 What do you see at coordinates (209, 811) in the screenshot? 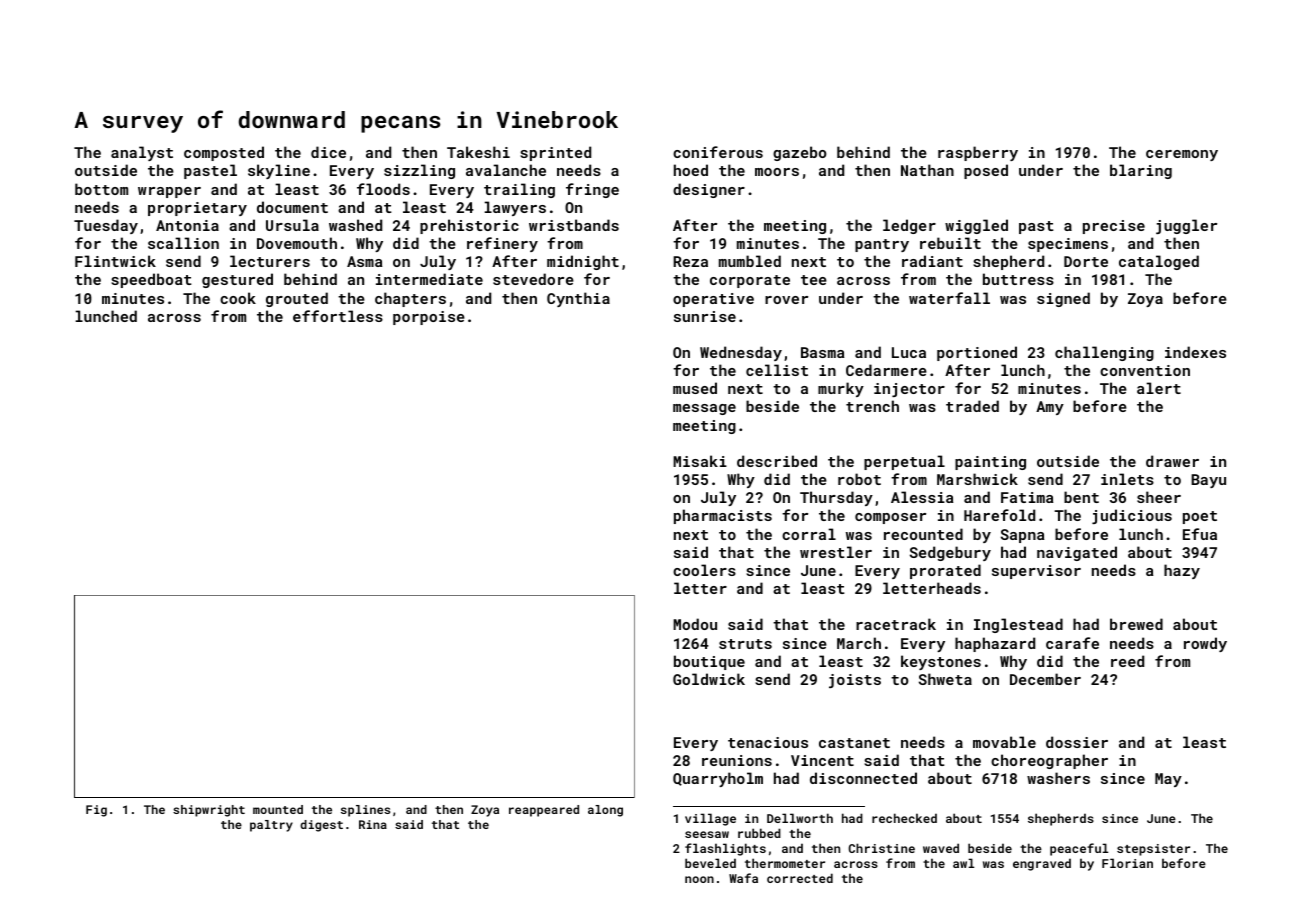
I see `shipwright` at bounding box center [209, 811].
